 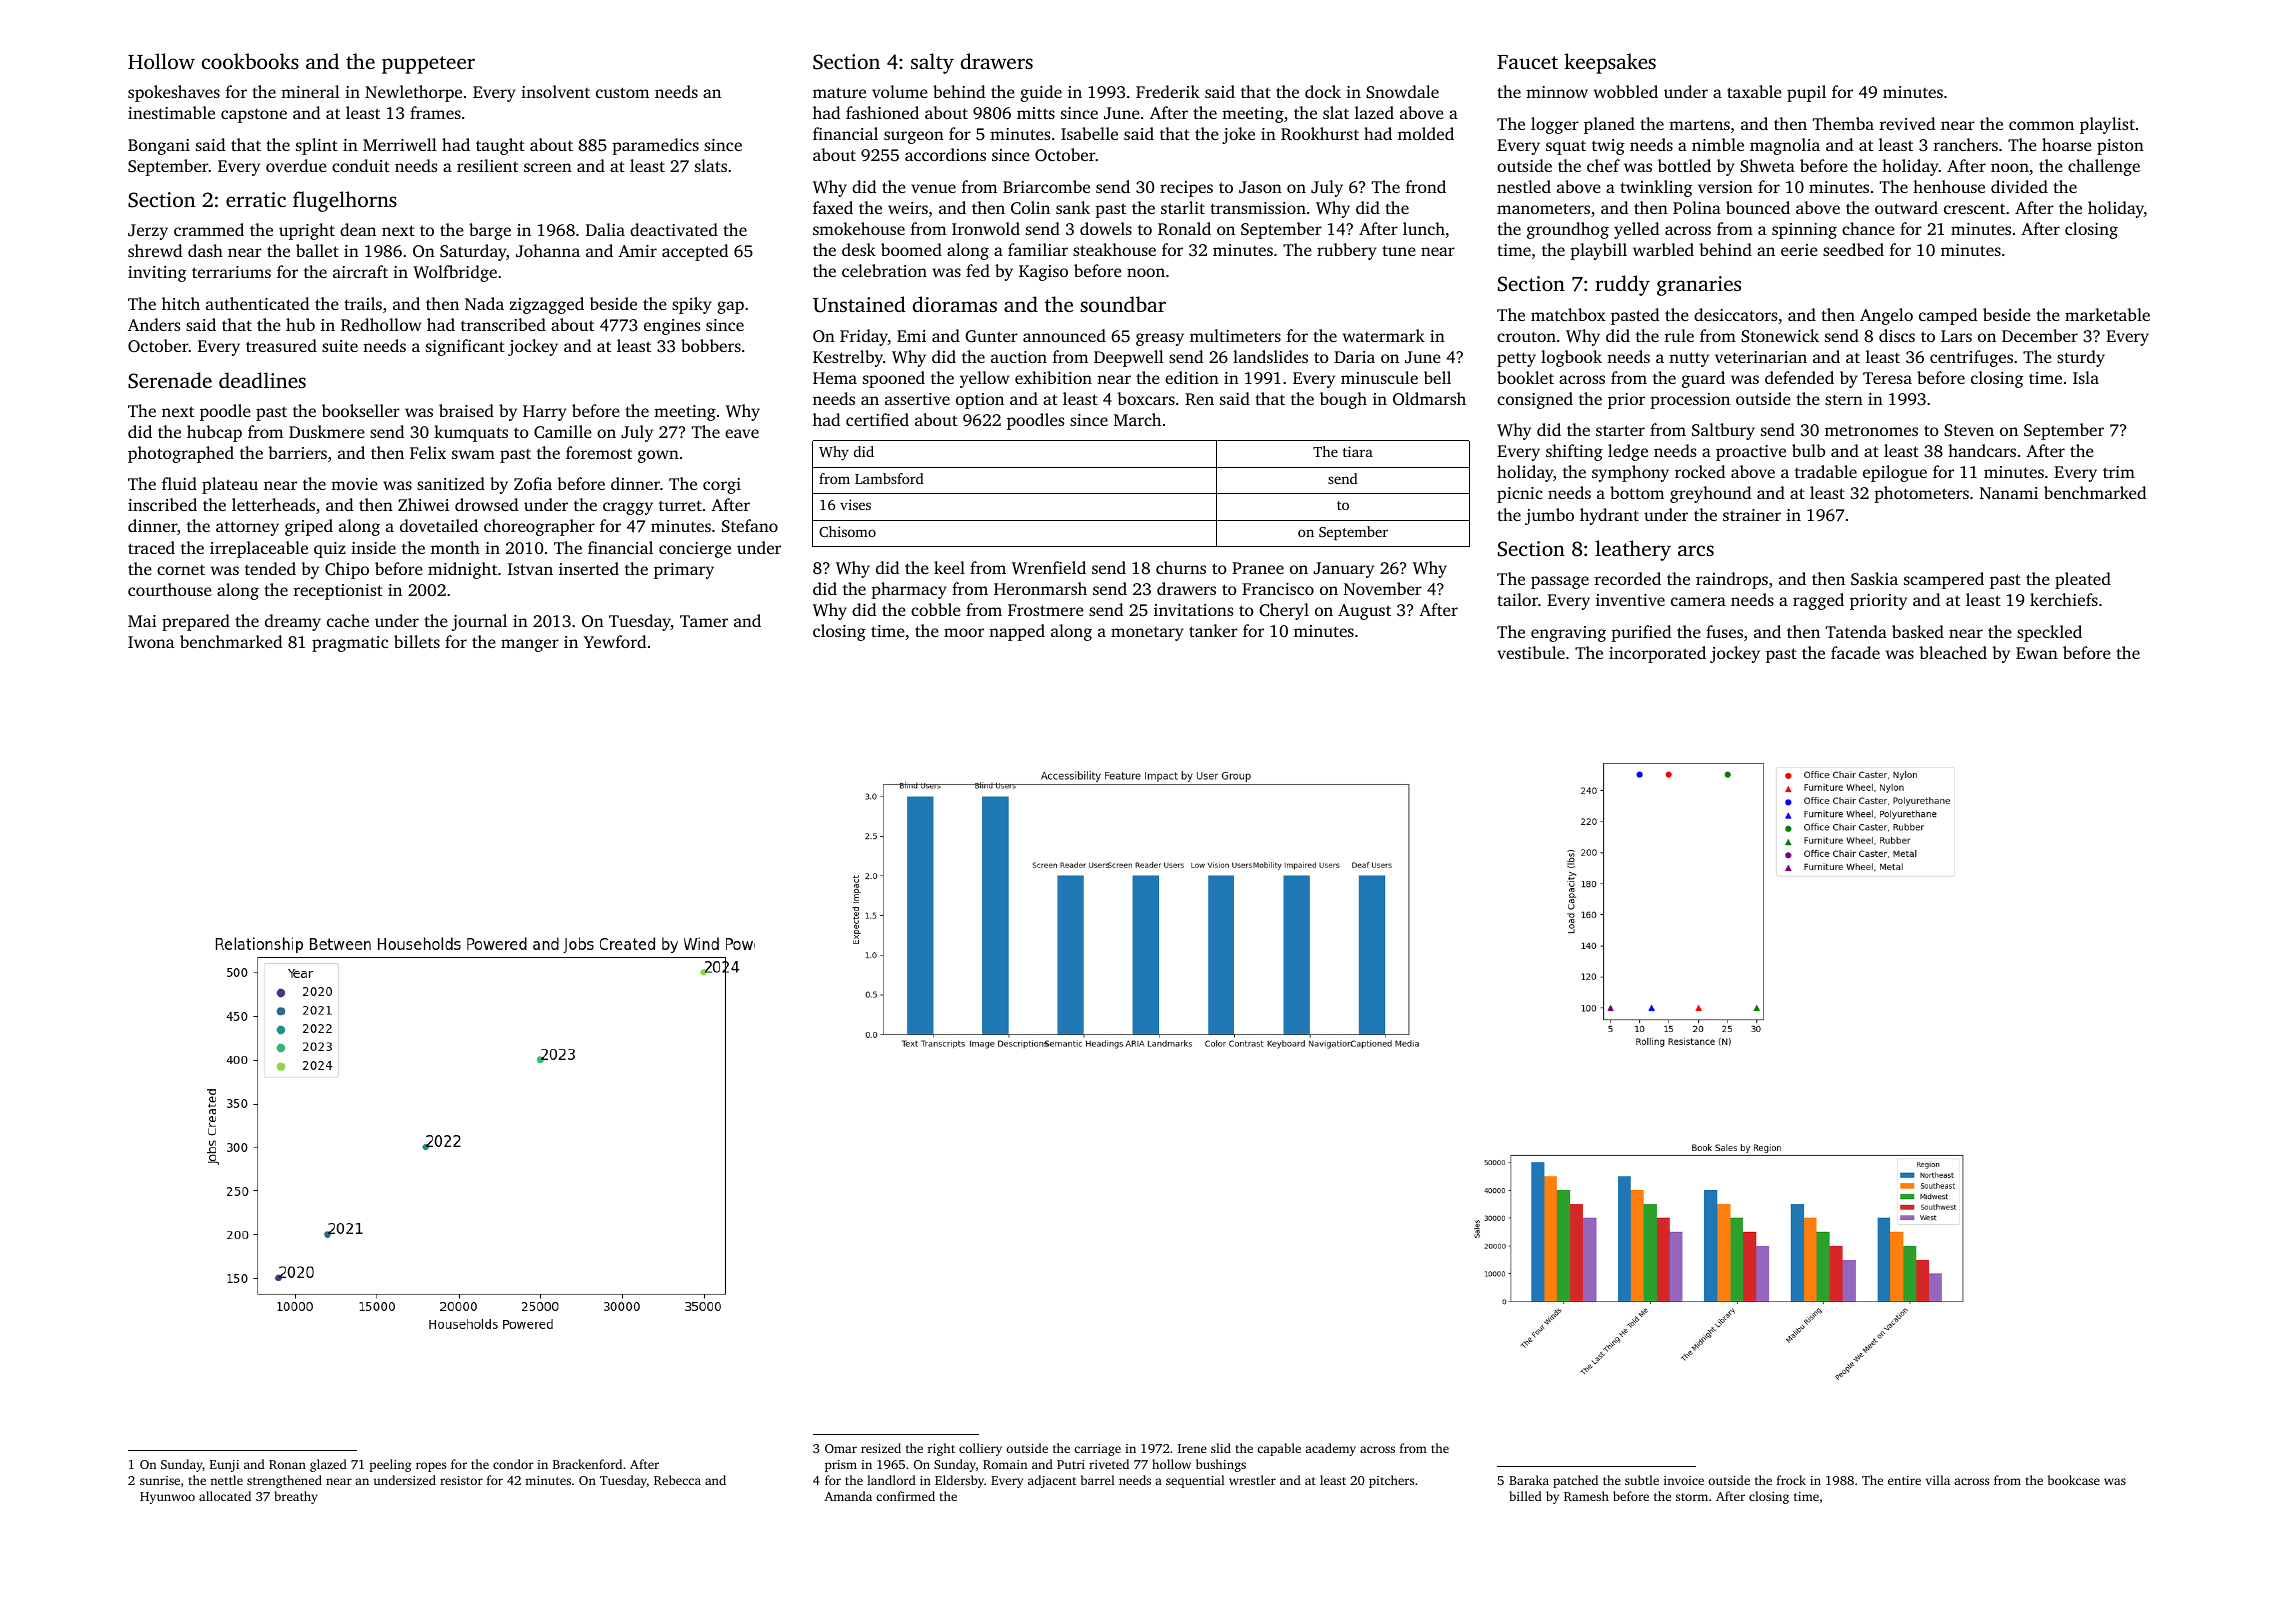 What do you see at coordinates (1938, 1480) in the screenshot?
I see `villa` at bounding box center [1938, 1480].
